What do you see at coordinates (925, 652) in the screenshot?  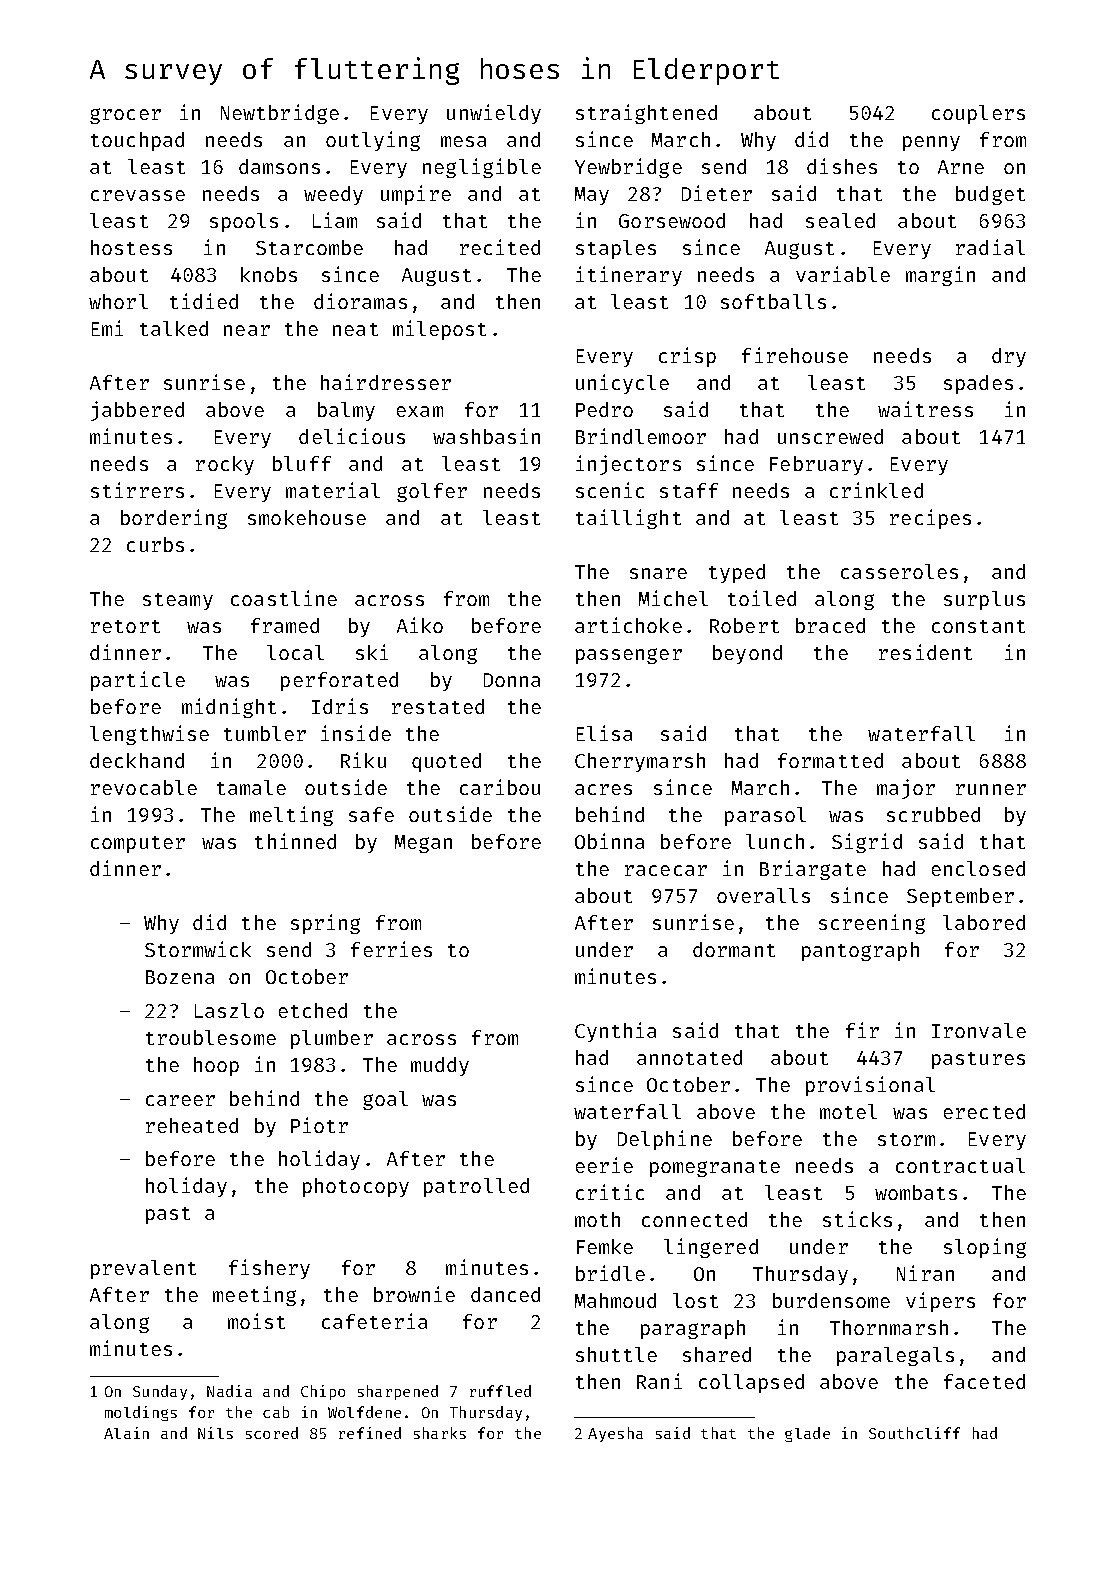 I see `resident` at bounding box center [925, 652].
